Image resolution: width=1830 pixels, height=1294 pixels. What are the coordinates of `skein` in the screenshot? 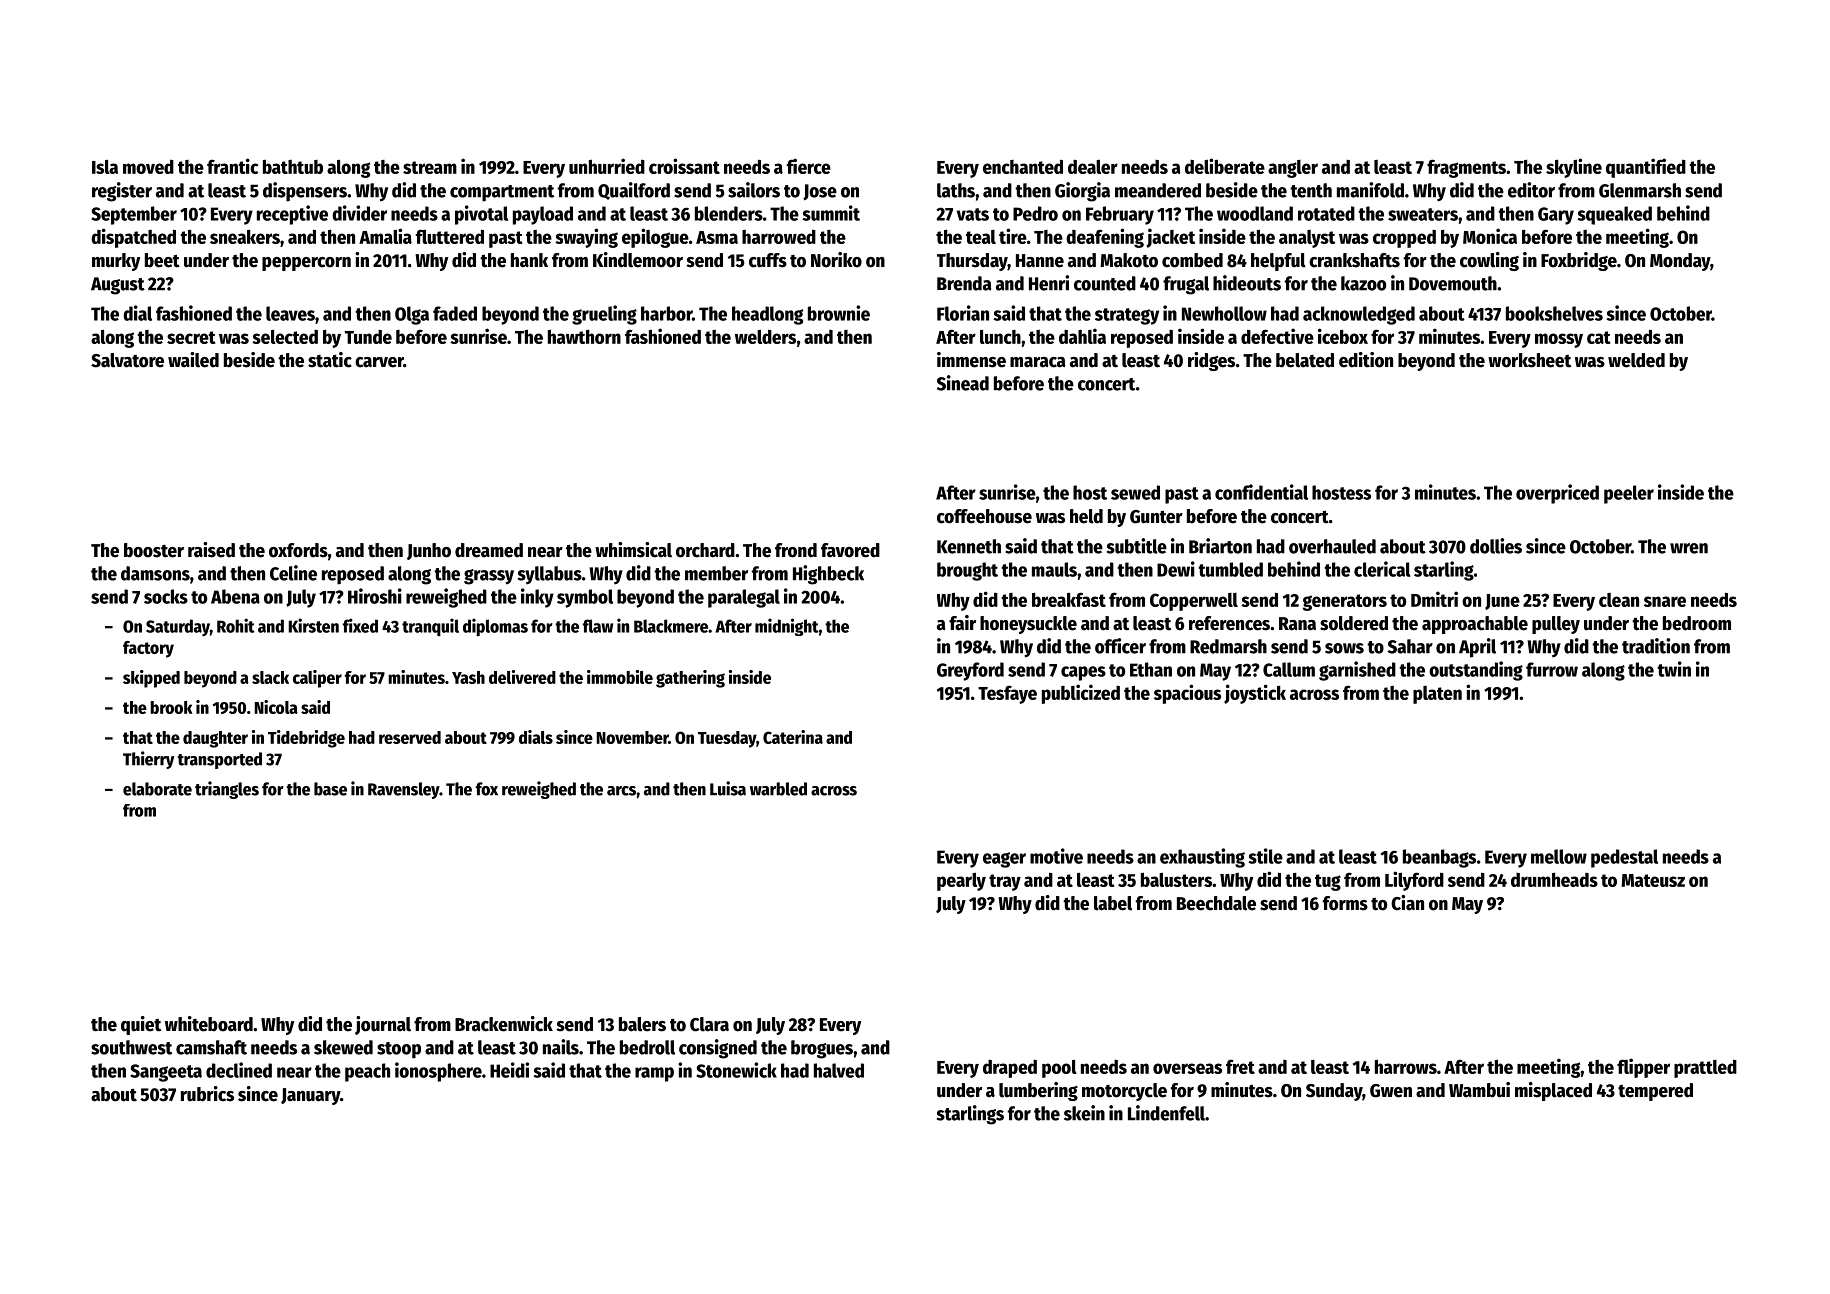 It's located at (1084, 1113).
